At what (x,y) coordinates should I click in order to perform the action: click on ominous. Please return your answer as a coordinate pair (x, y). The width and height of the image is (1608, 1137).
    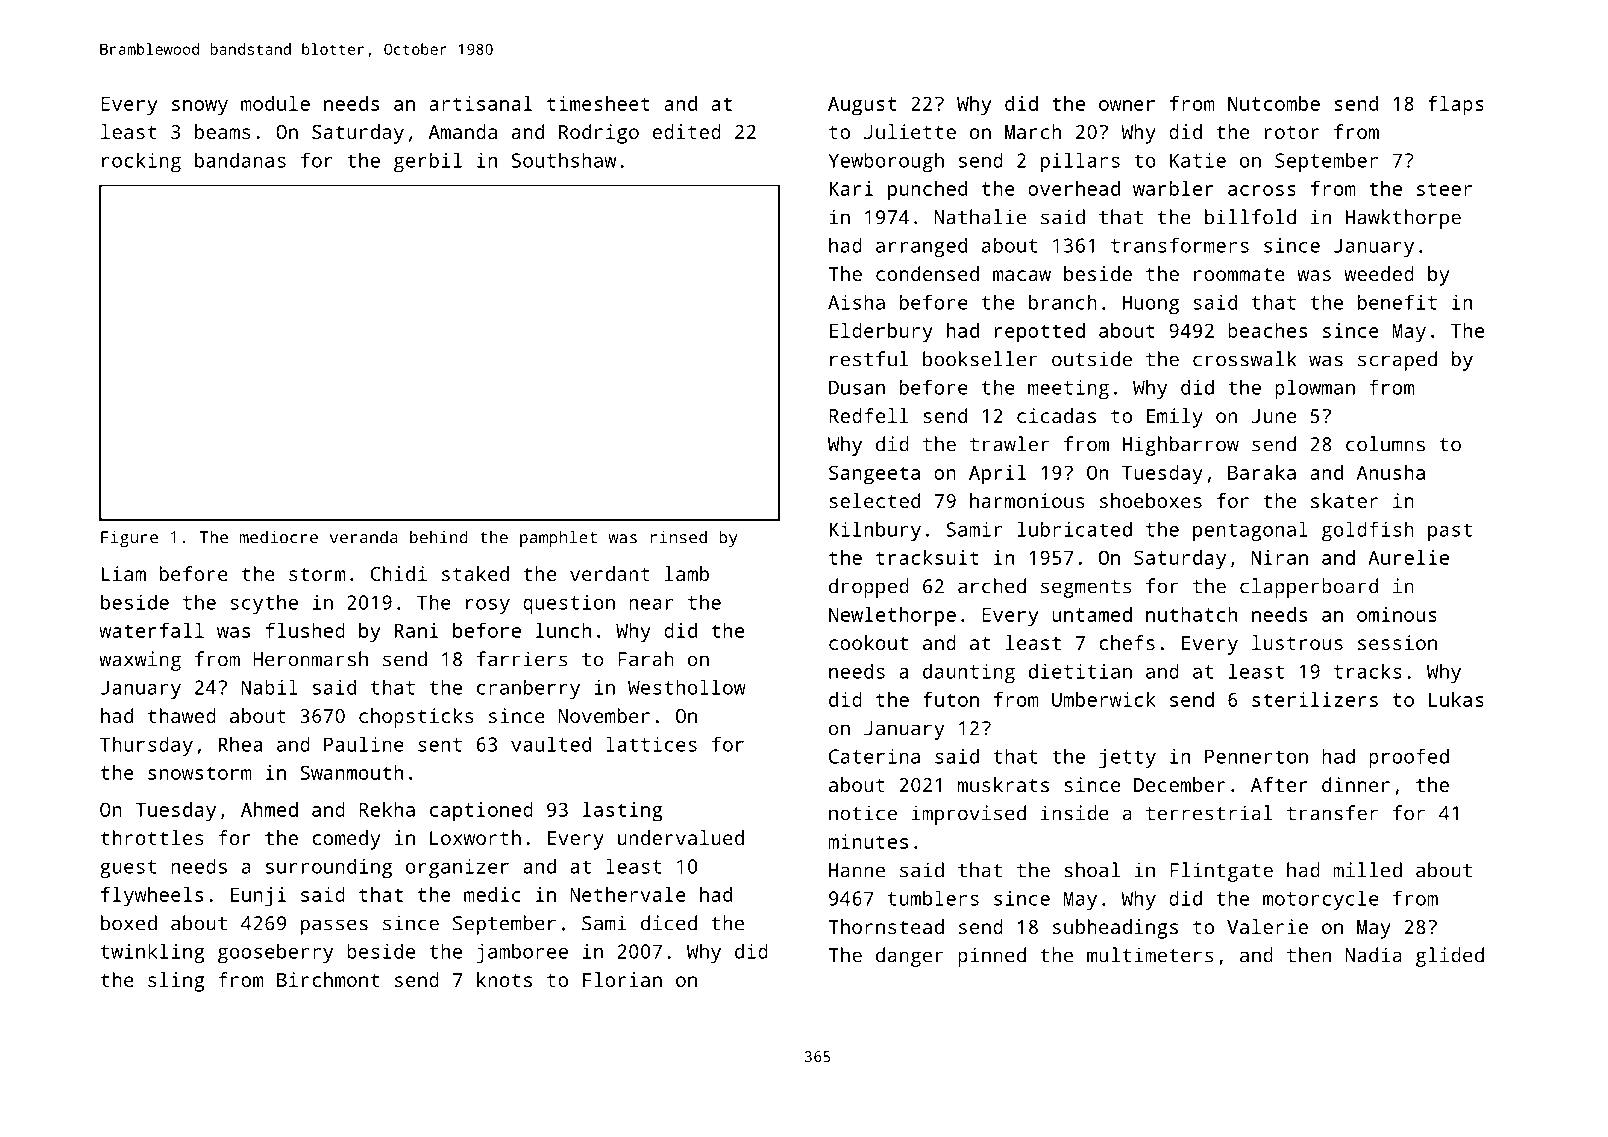
    Looking at the image, I should click on (1397, 614).
